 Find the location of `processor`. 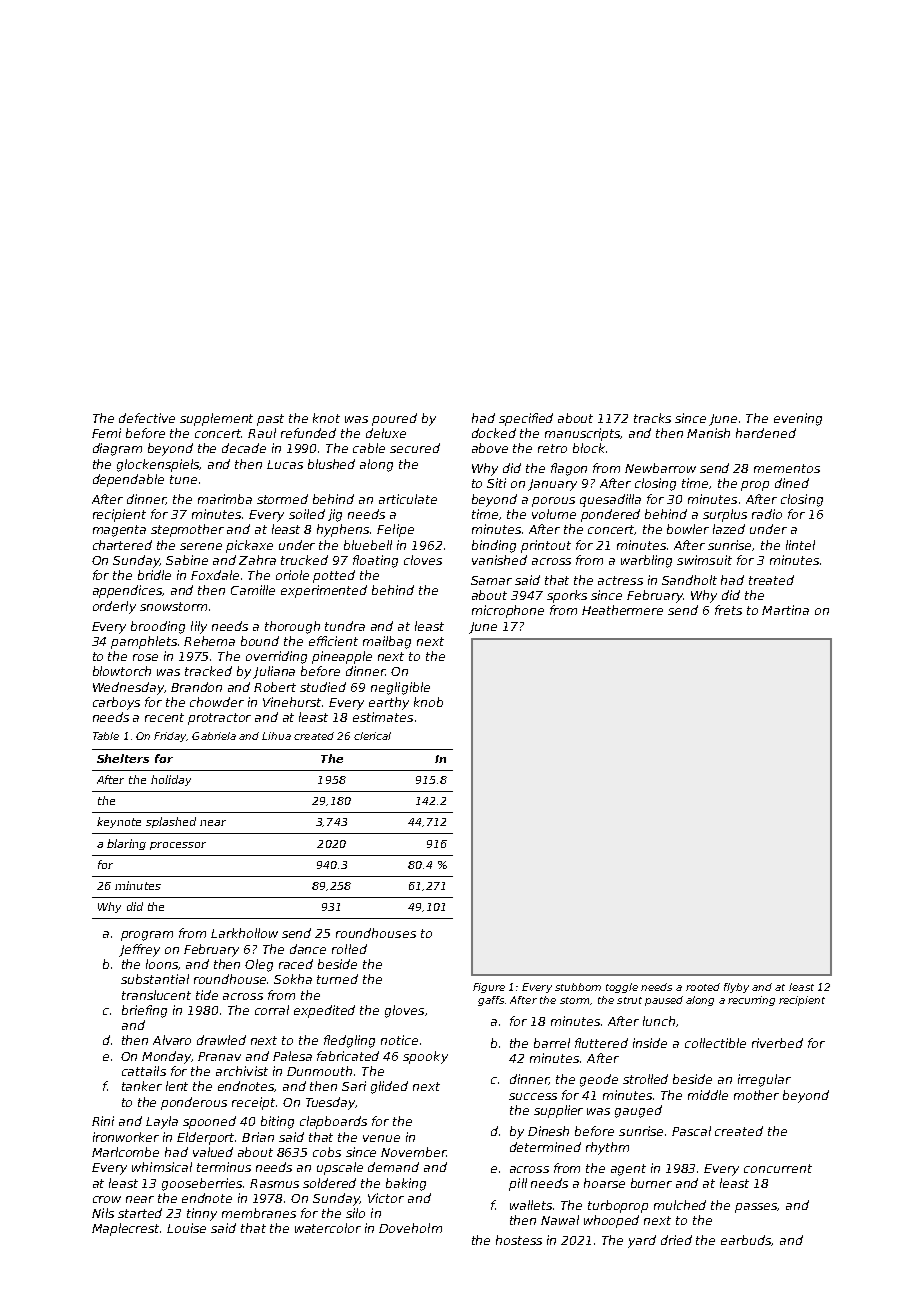

processor is located at coordinates (178, 846).
